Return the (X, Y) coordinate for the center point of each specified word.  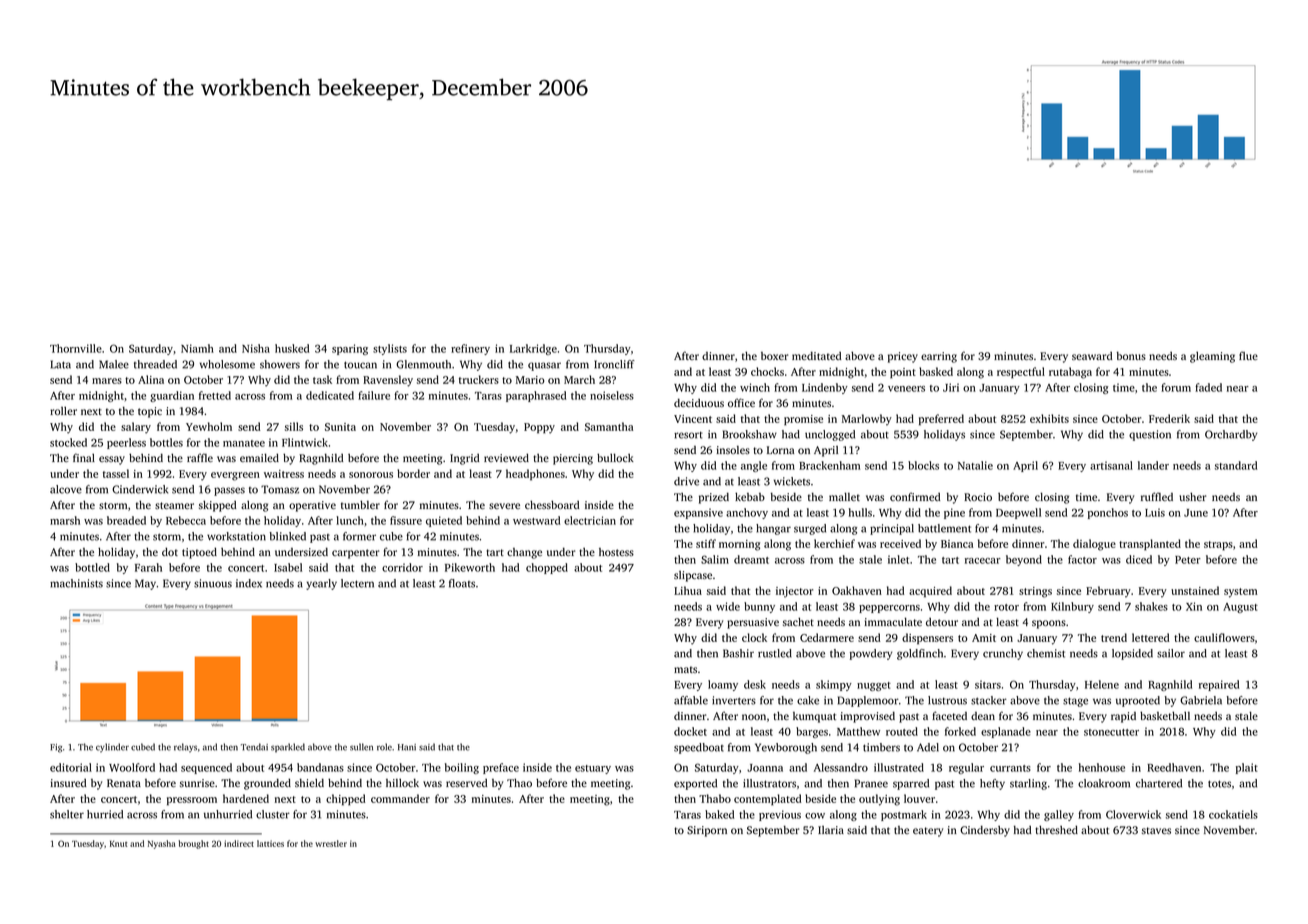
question (1150, 435)
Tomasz (280, 489)
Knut (118, 844)
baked (719, 814)
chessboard (552, 505)
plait (1247, 768)
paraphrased (536, 396)
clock (754, 637)
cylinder (112, 748)
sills (294, 426)
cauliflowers (1224, 637)
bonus (1131, 356)
